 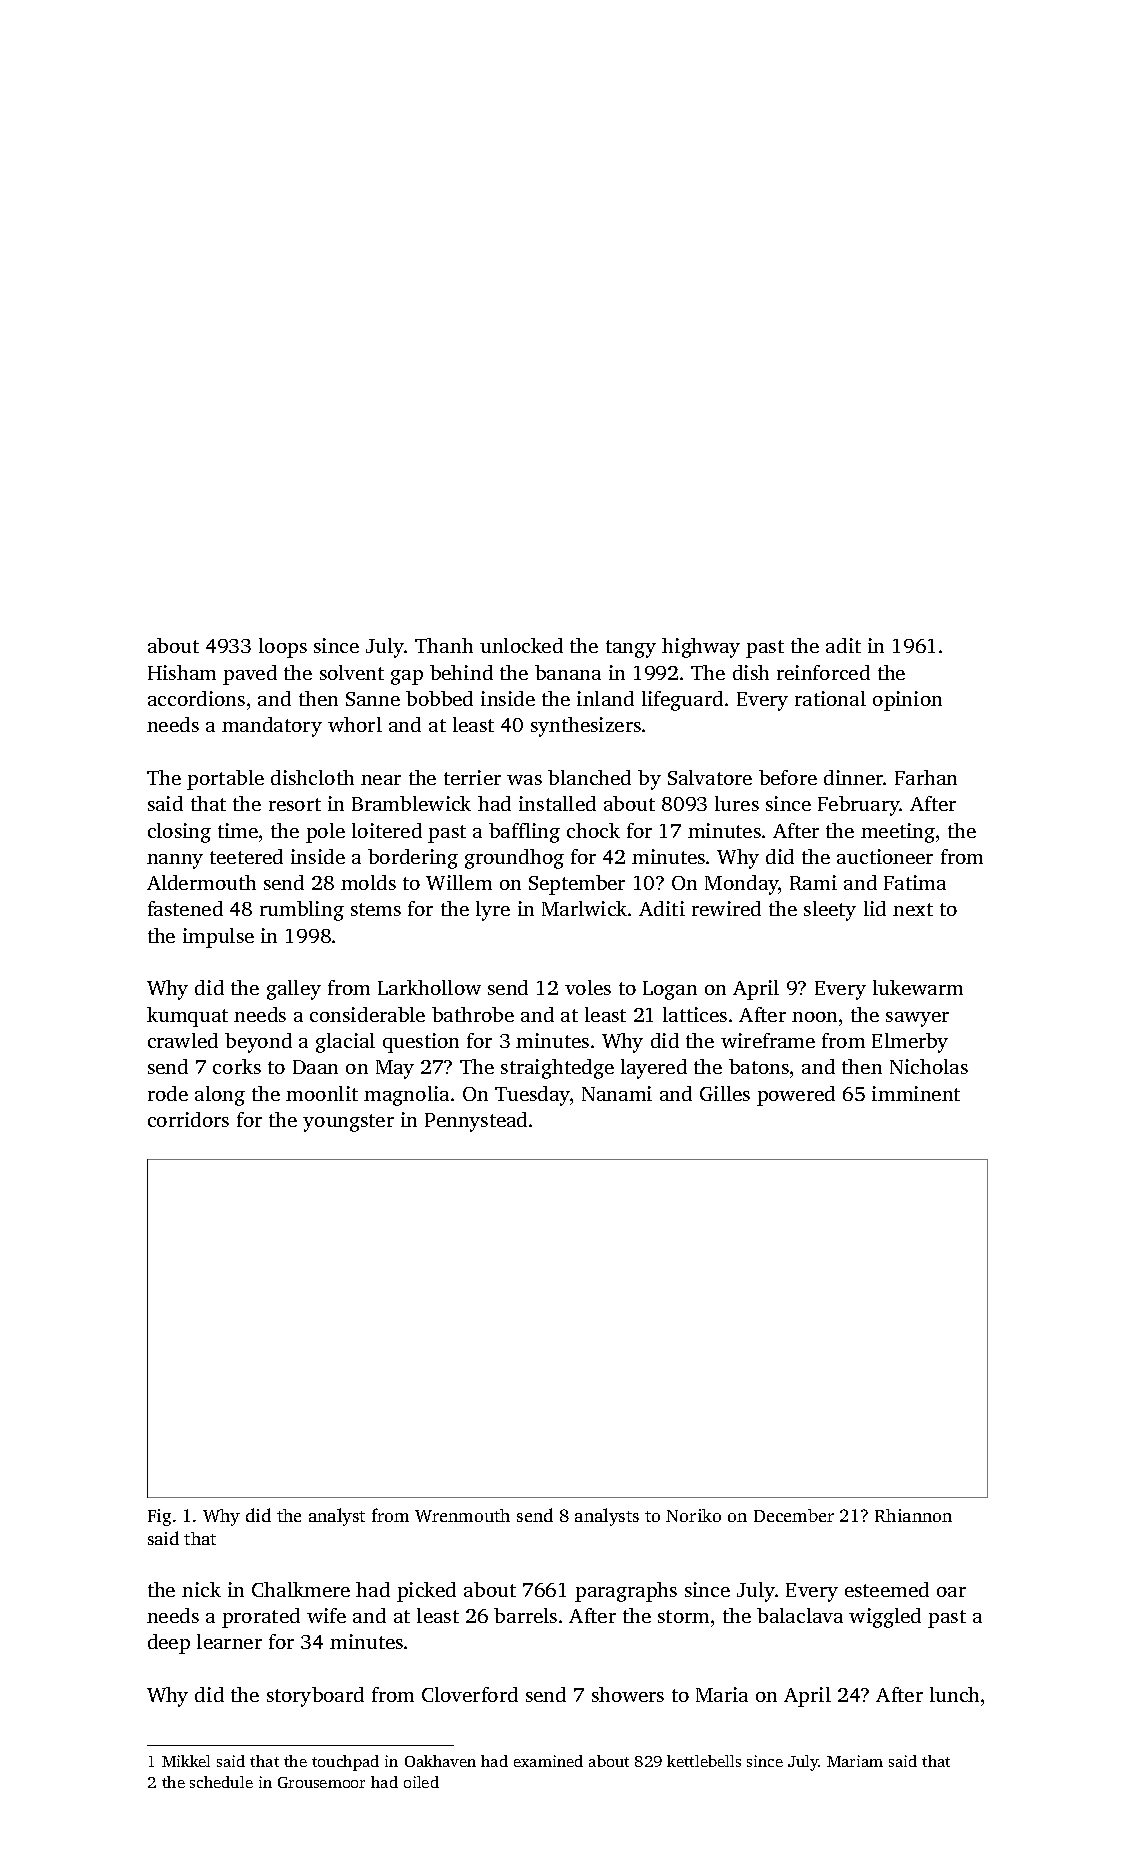 What do you see at coordinates (631, 649) in the page?
I see `tangy` at bounding box center [631, 649].
